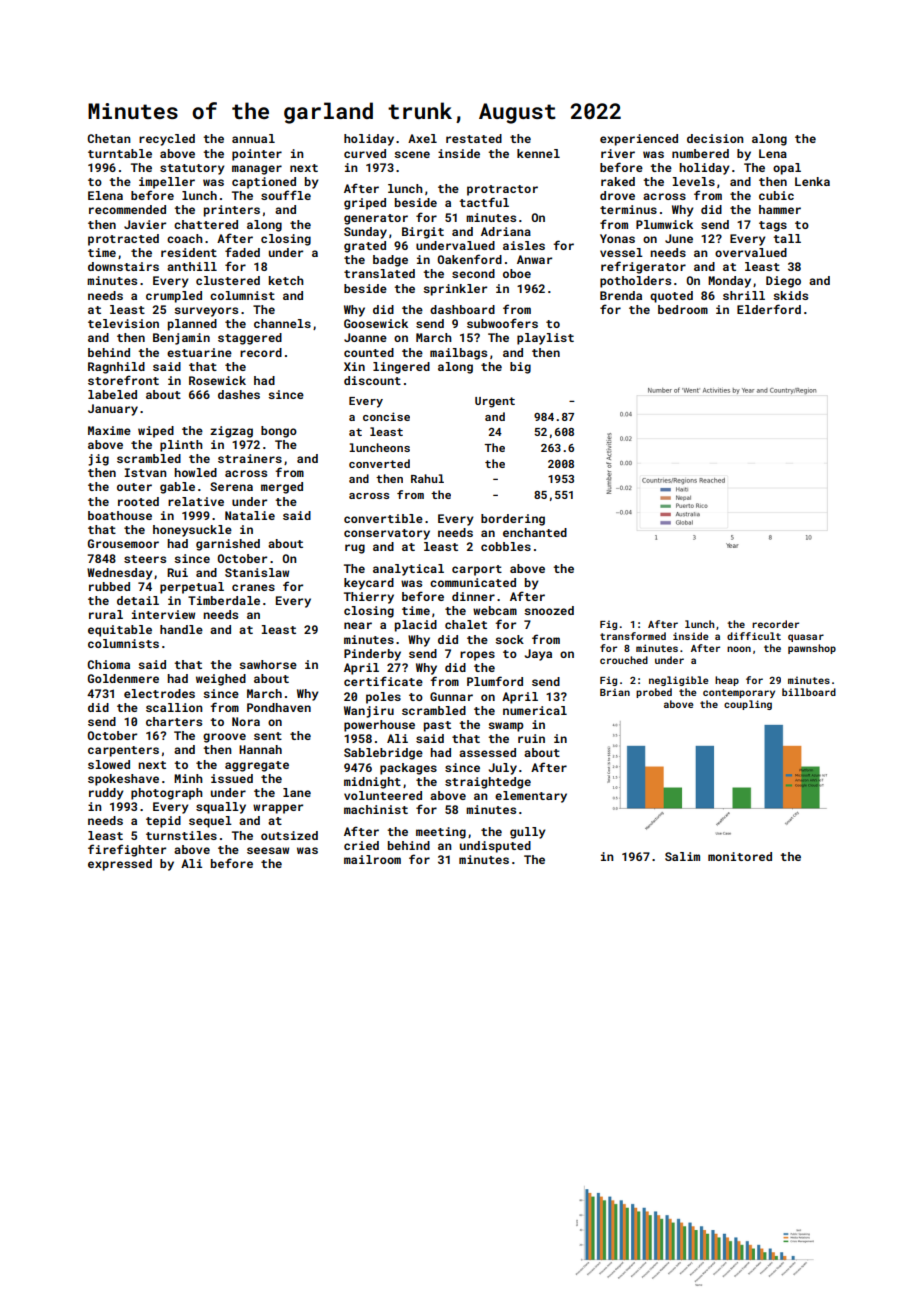  Describe the element at coordinates (123, 380) in the screenshot. I see `storefront` at that location.
